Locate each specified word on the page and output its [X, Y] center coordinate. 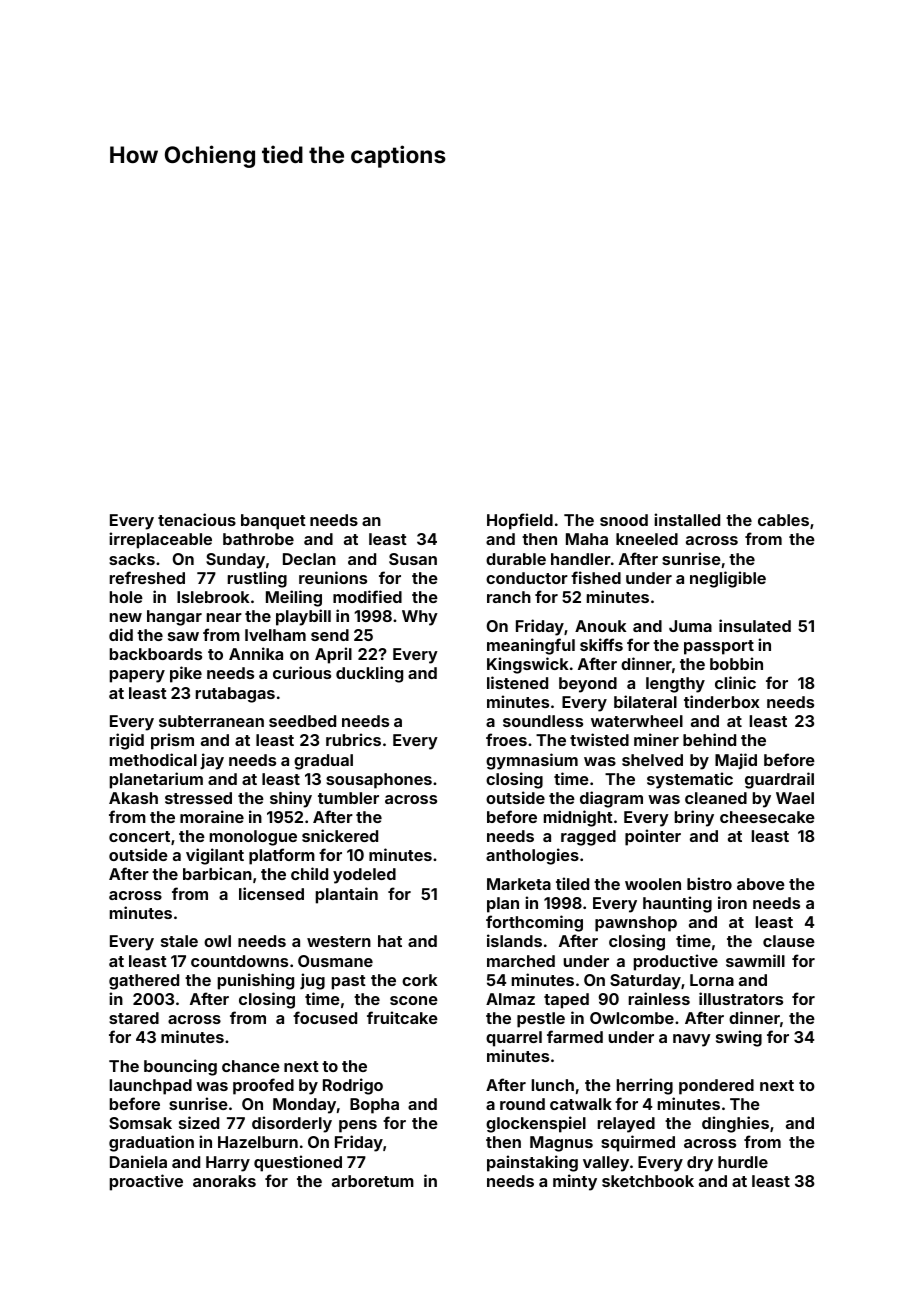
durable [516, 559]
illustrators [741, 998]
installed [687, 519]
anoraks [224, 1181]
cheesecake [767, 817]
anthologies [532, 856]
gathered [144, 982]
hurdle [743, 1162]
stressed [198, 798]
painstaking [532, 1163]
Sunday [235, 561]
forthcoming [534, 923]
